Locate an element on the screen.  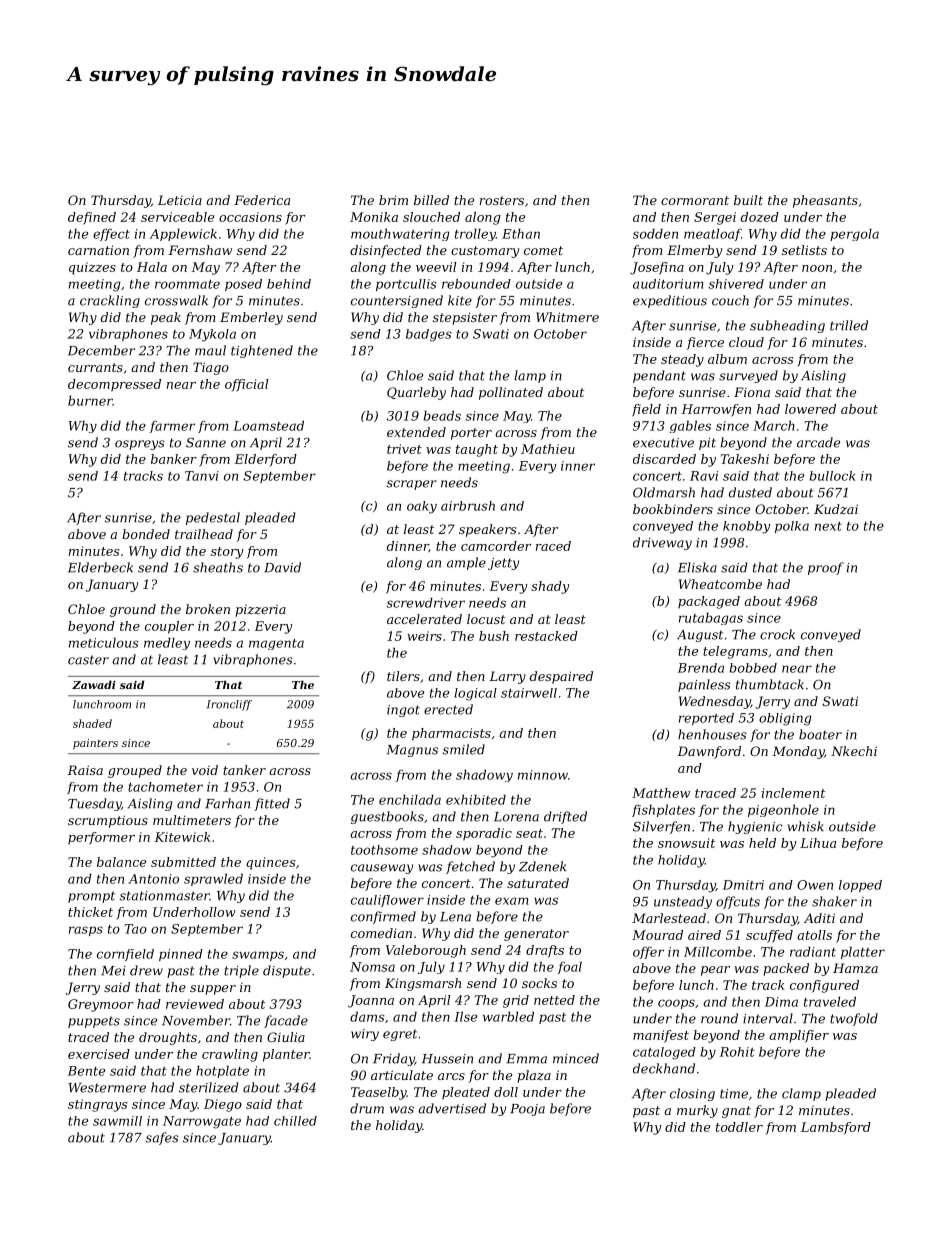
currants is located at coordinates (95, 367).
